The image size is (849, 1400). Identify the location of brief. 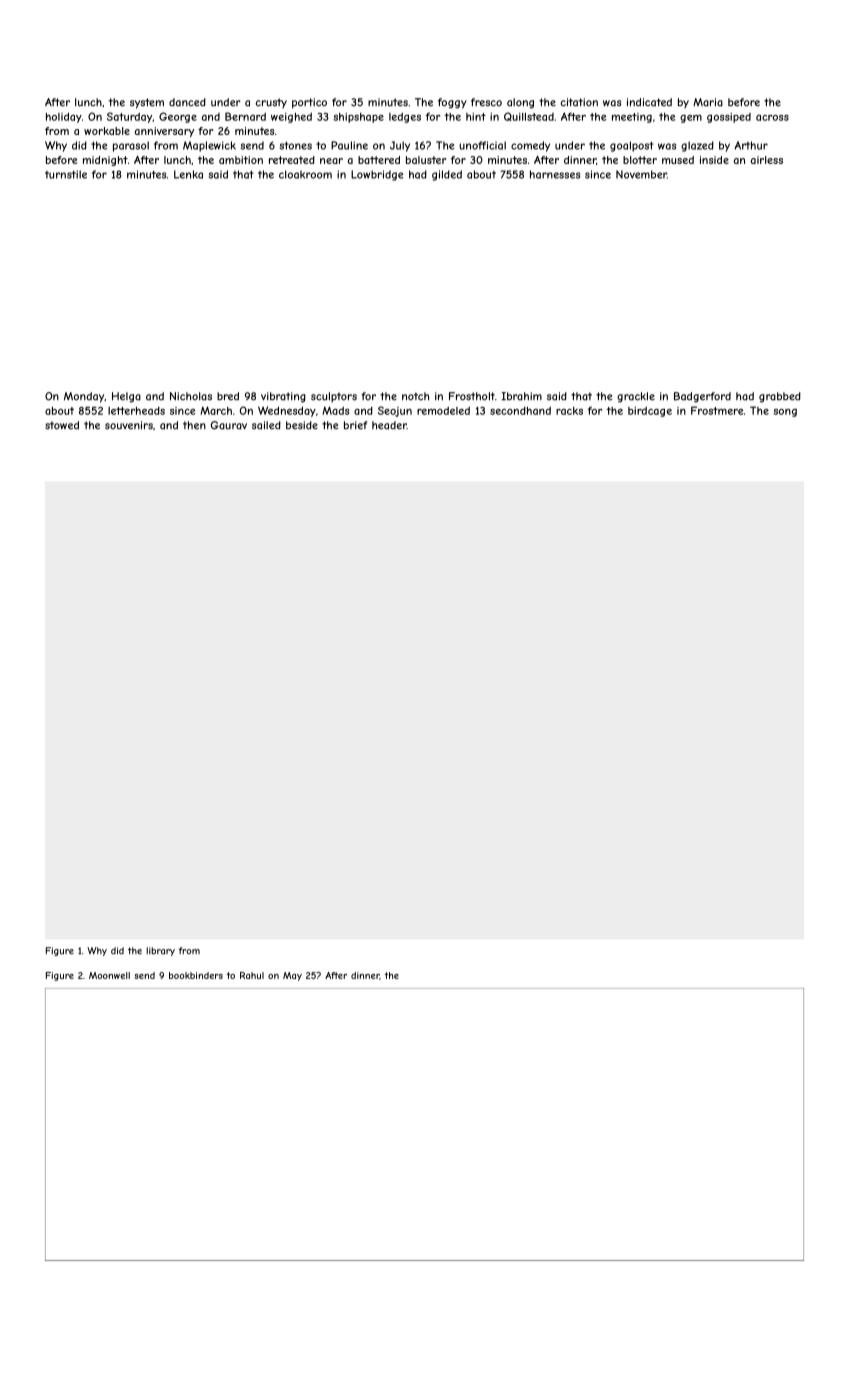
(356, 425).
